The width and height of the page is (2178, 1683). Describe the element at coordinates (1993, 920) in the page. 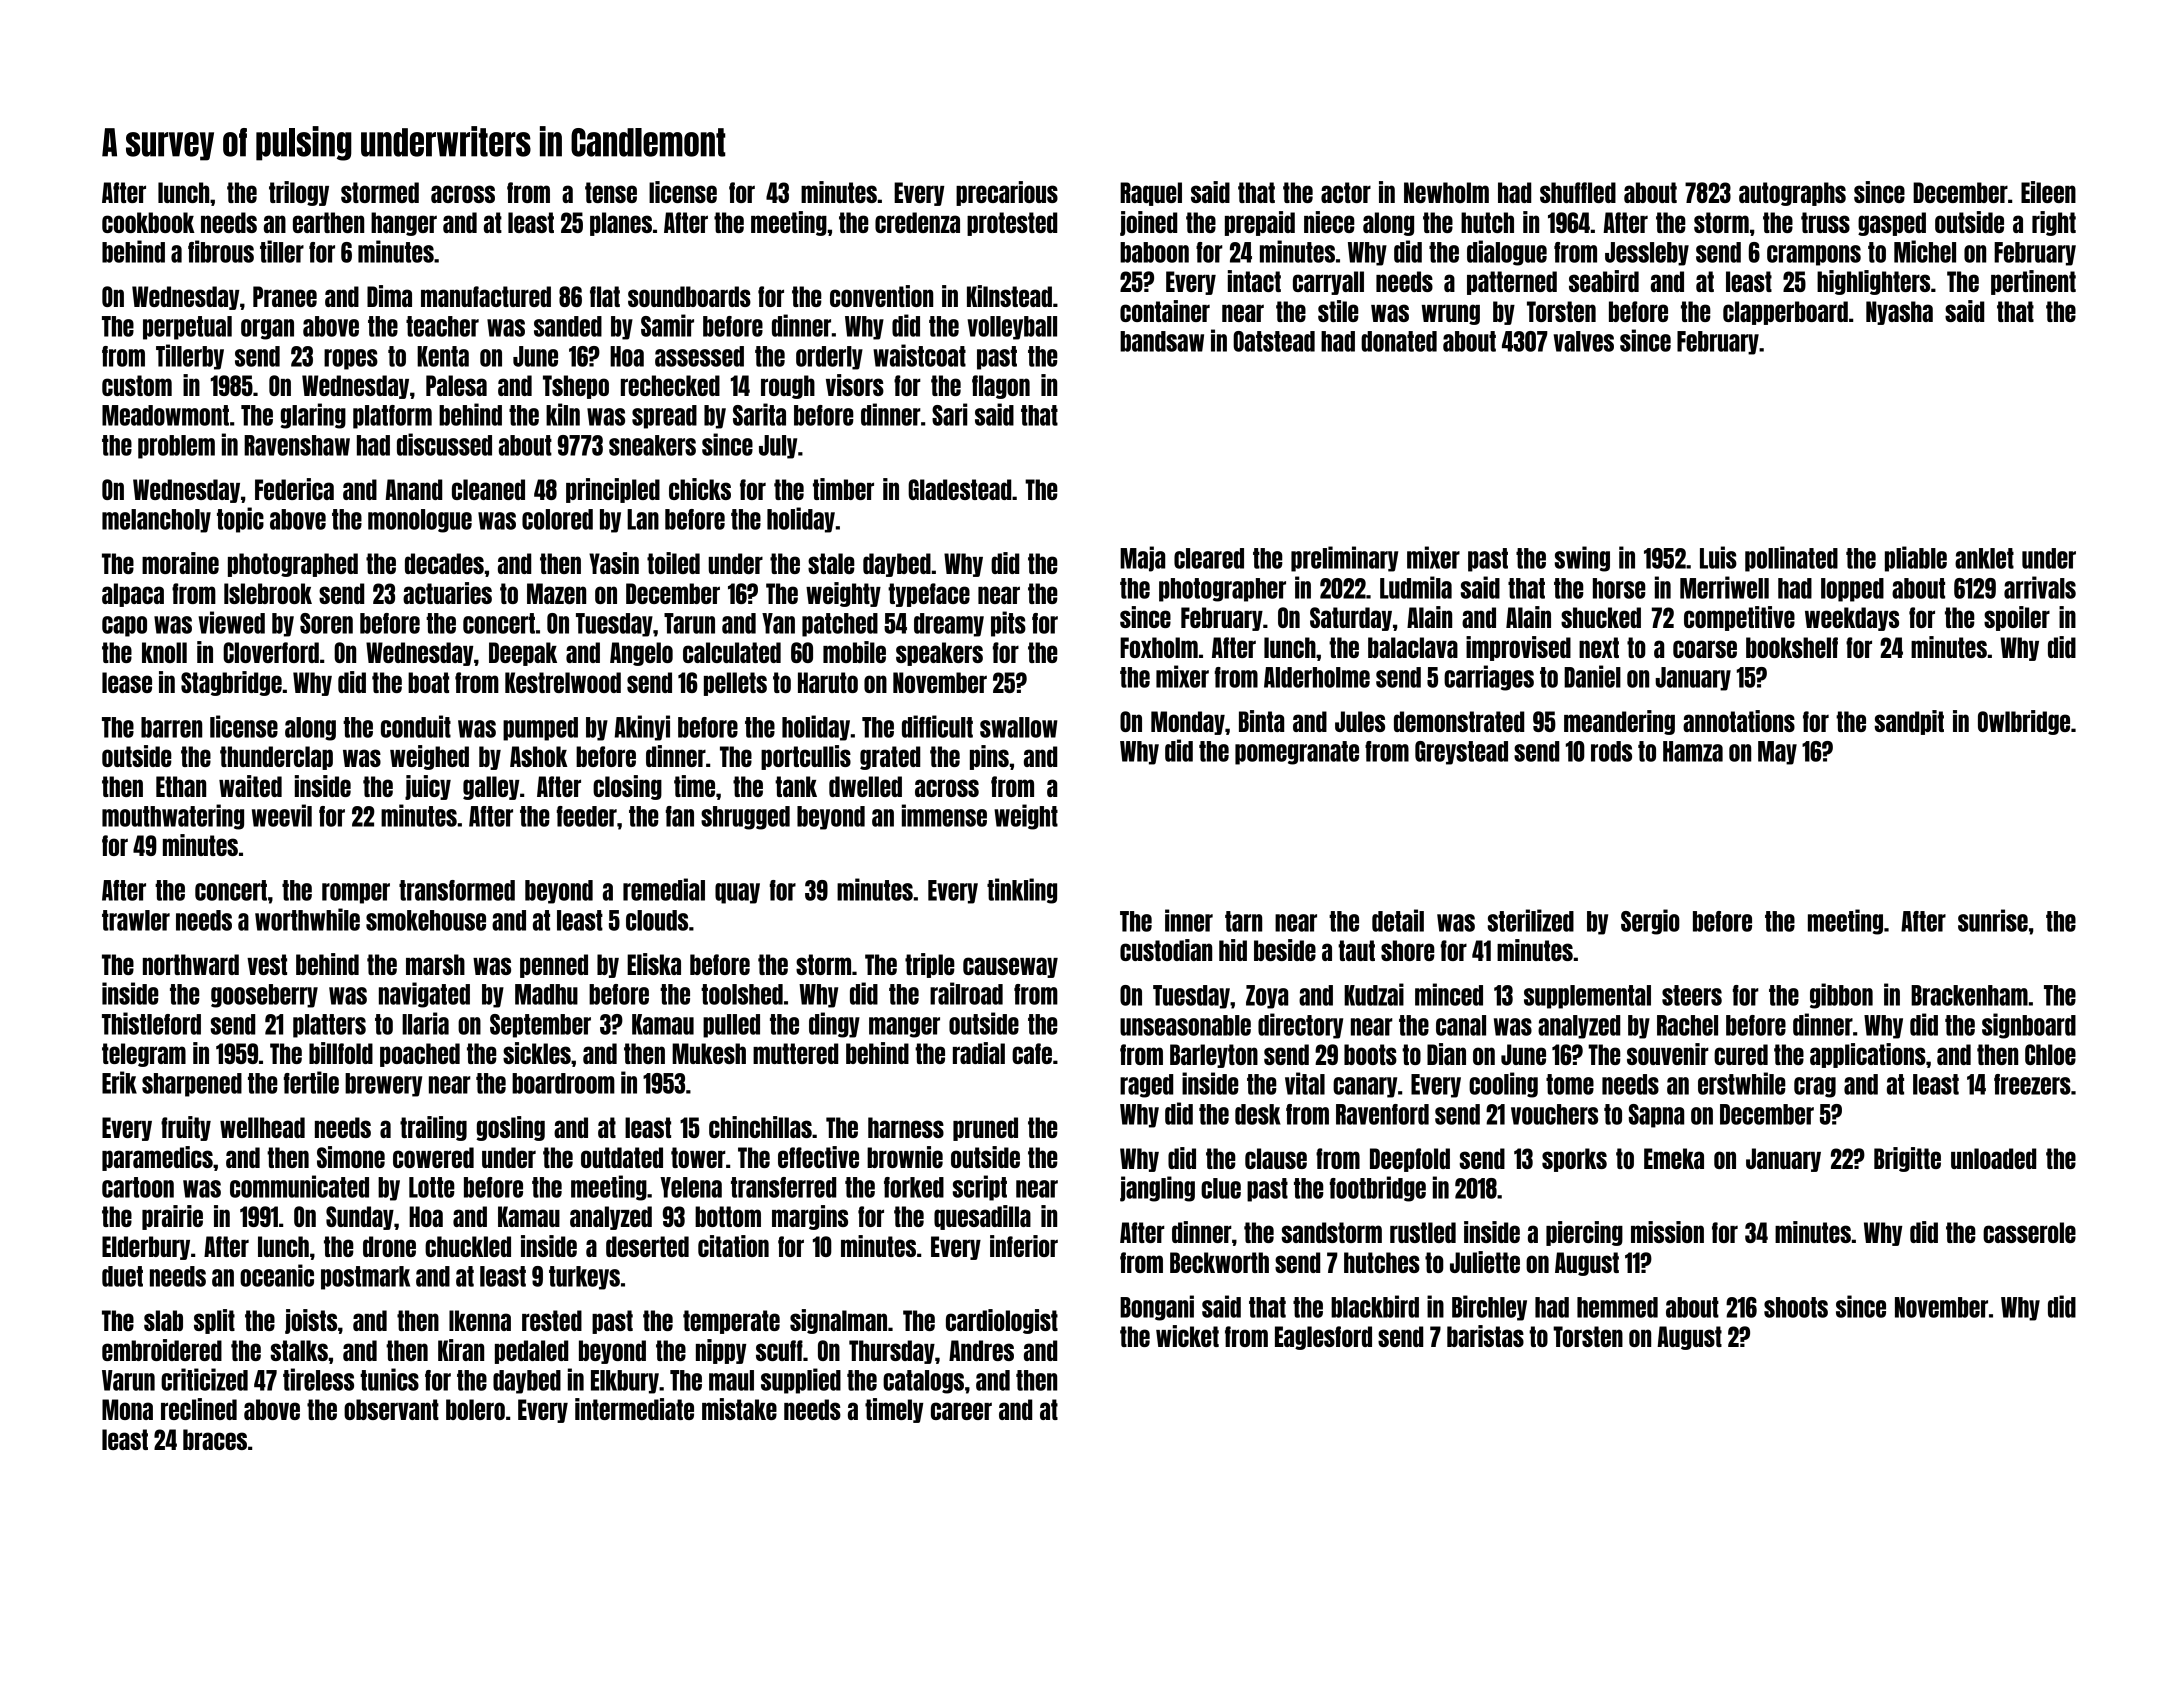

I see `sunrise` at that location.
